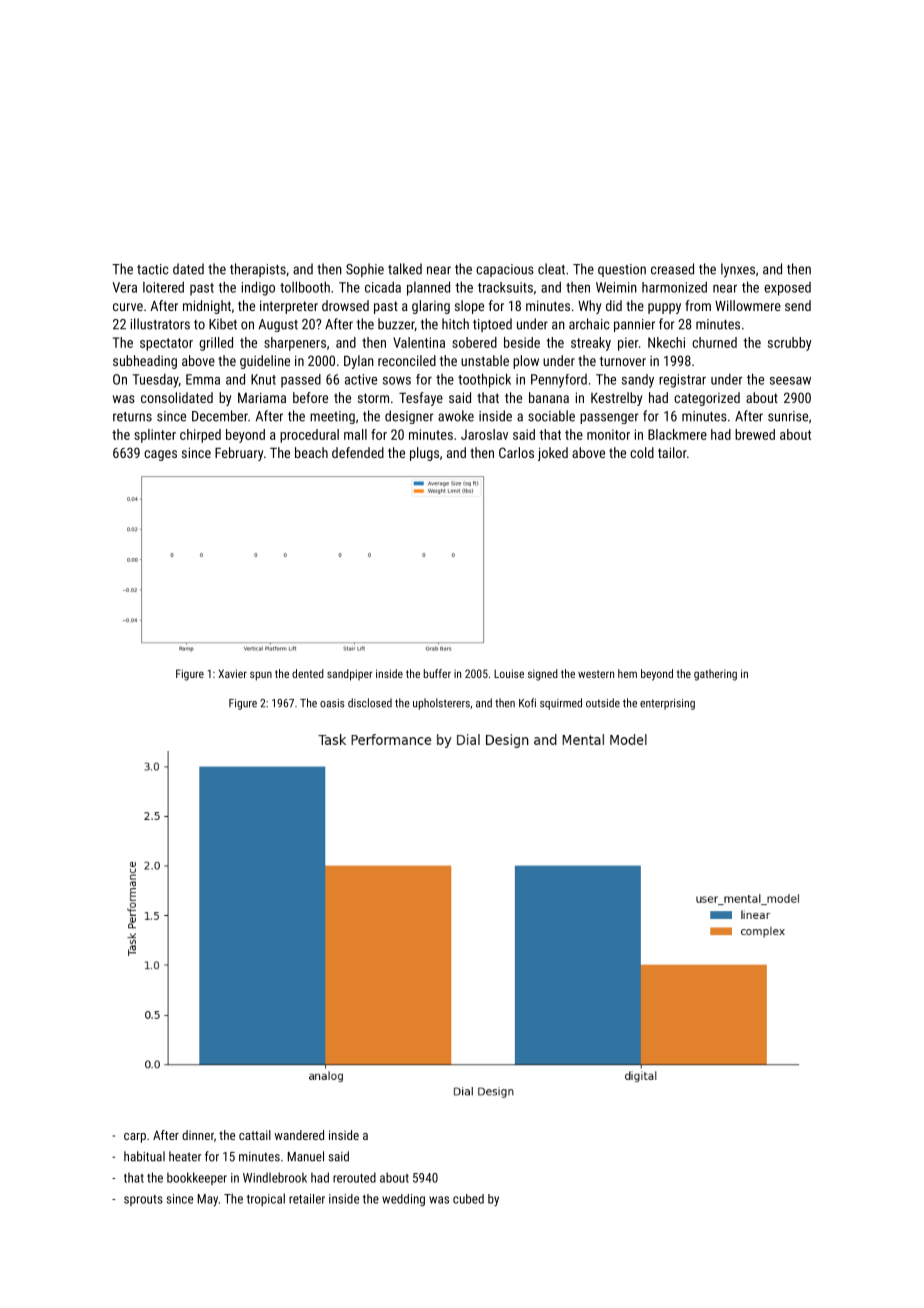  What do you see at coordinates (748, 305) in the screenshot?
I see `Willowmere` at bounding box center [748, 305].
